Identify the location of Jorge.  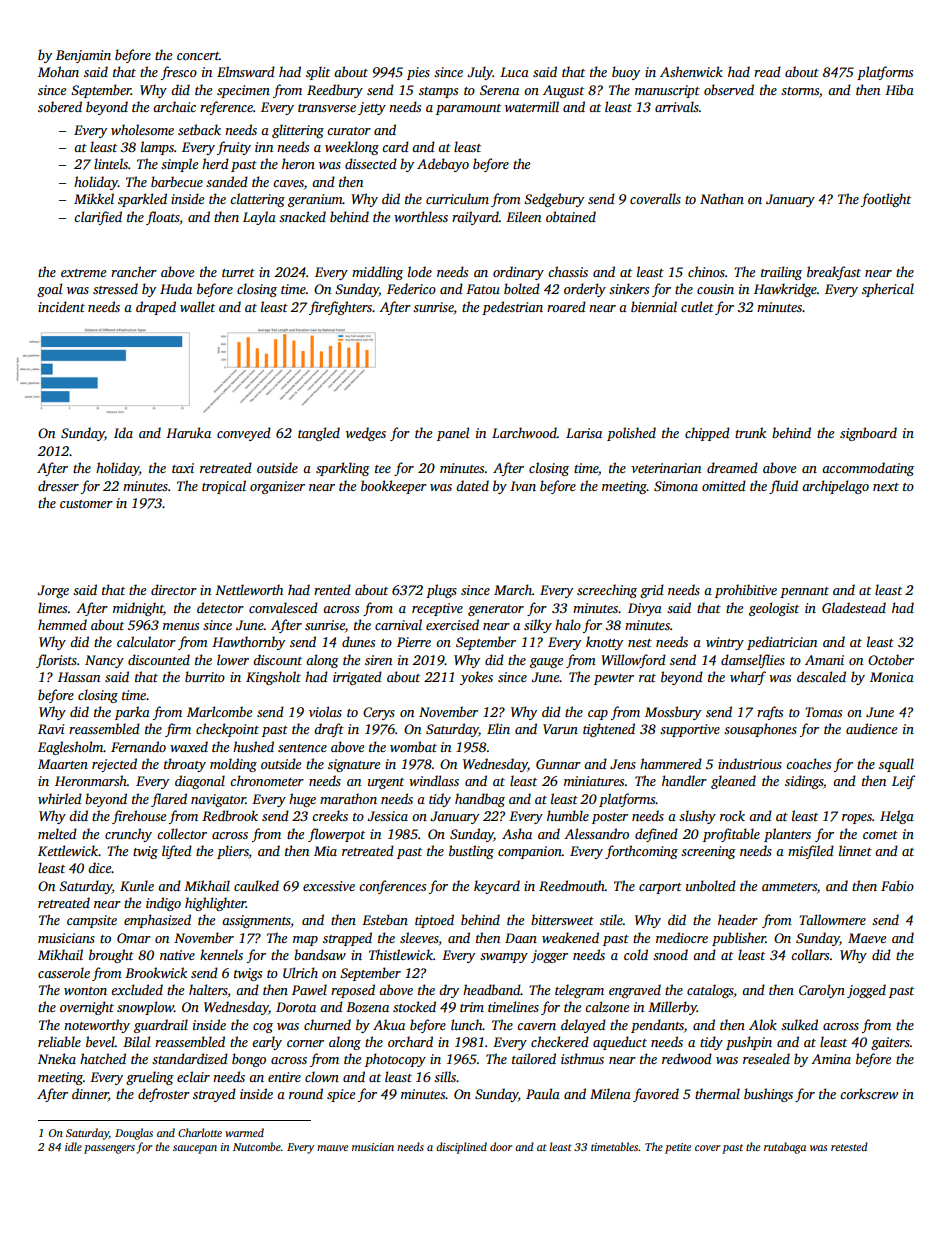
(53, 591).
